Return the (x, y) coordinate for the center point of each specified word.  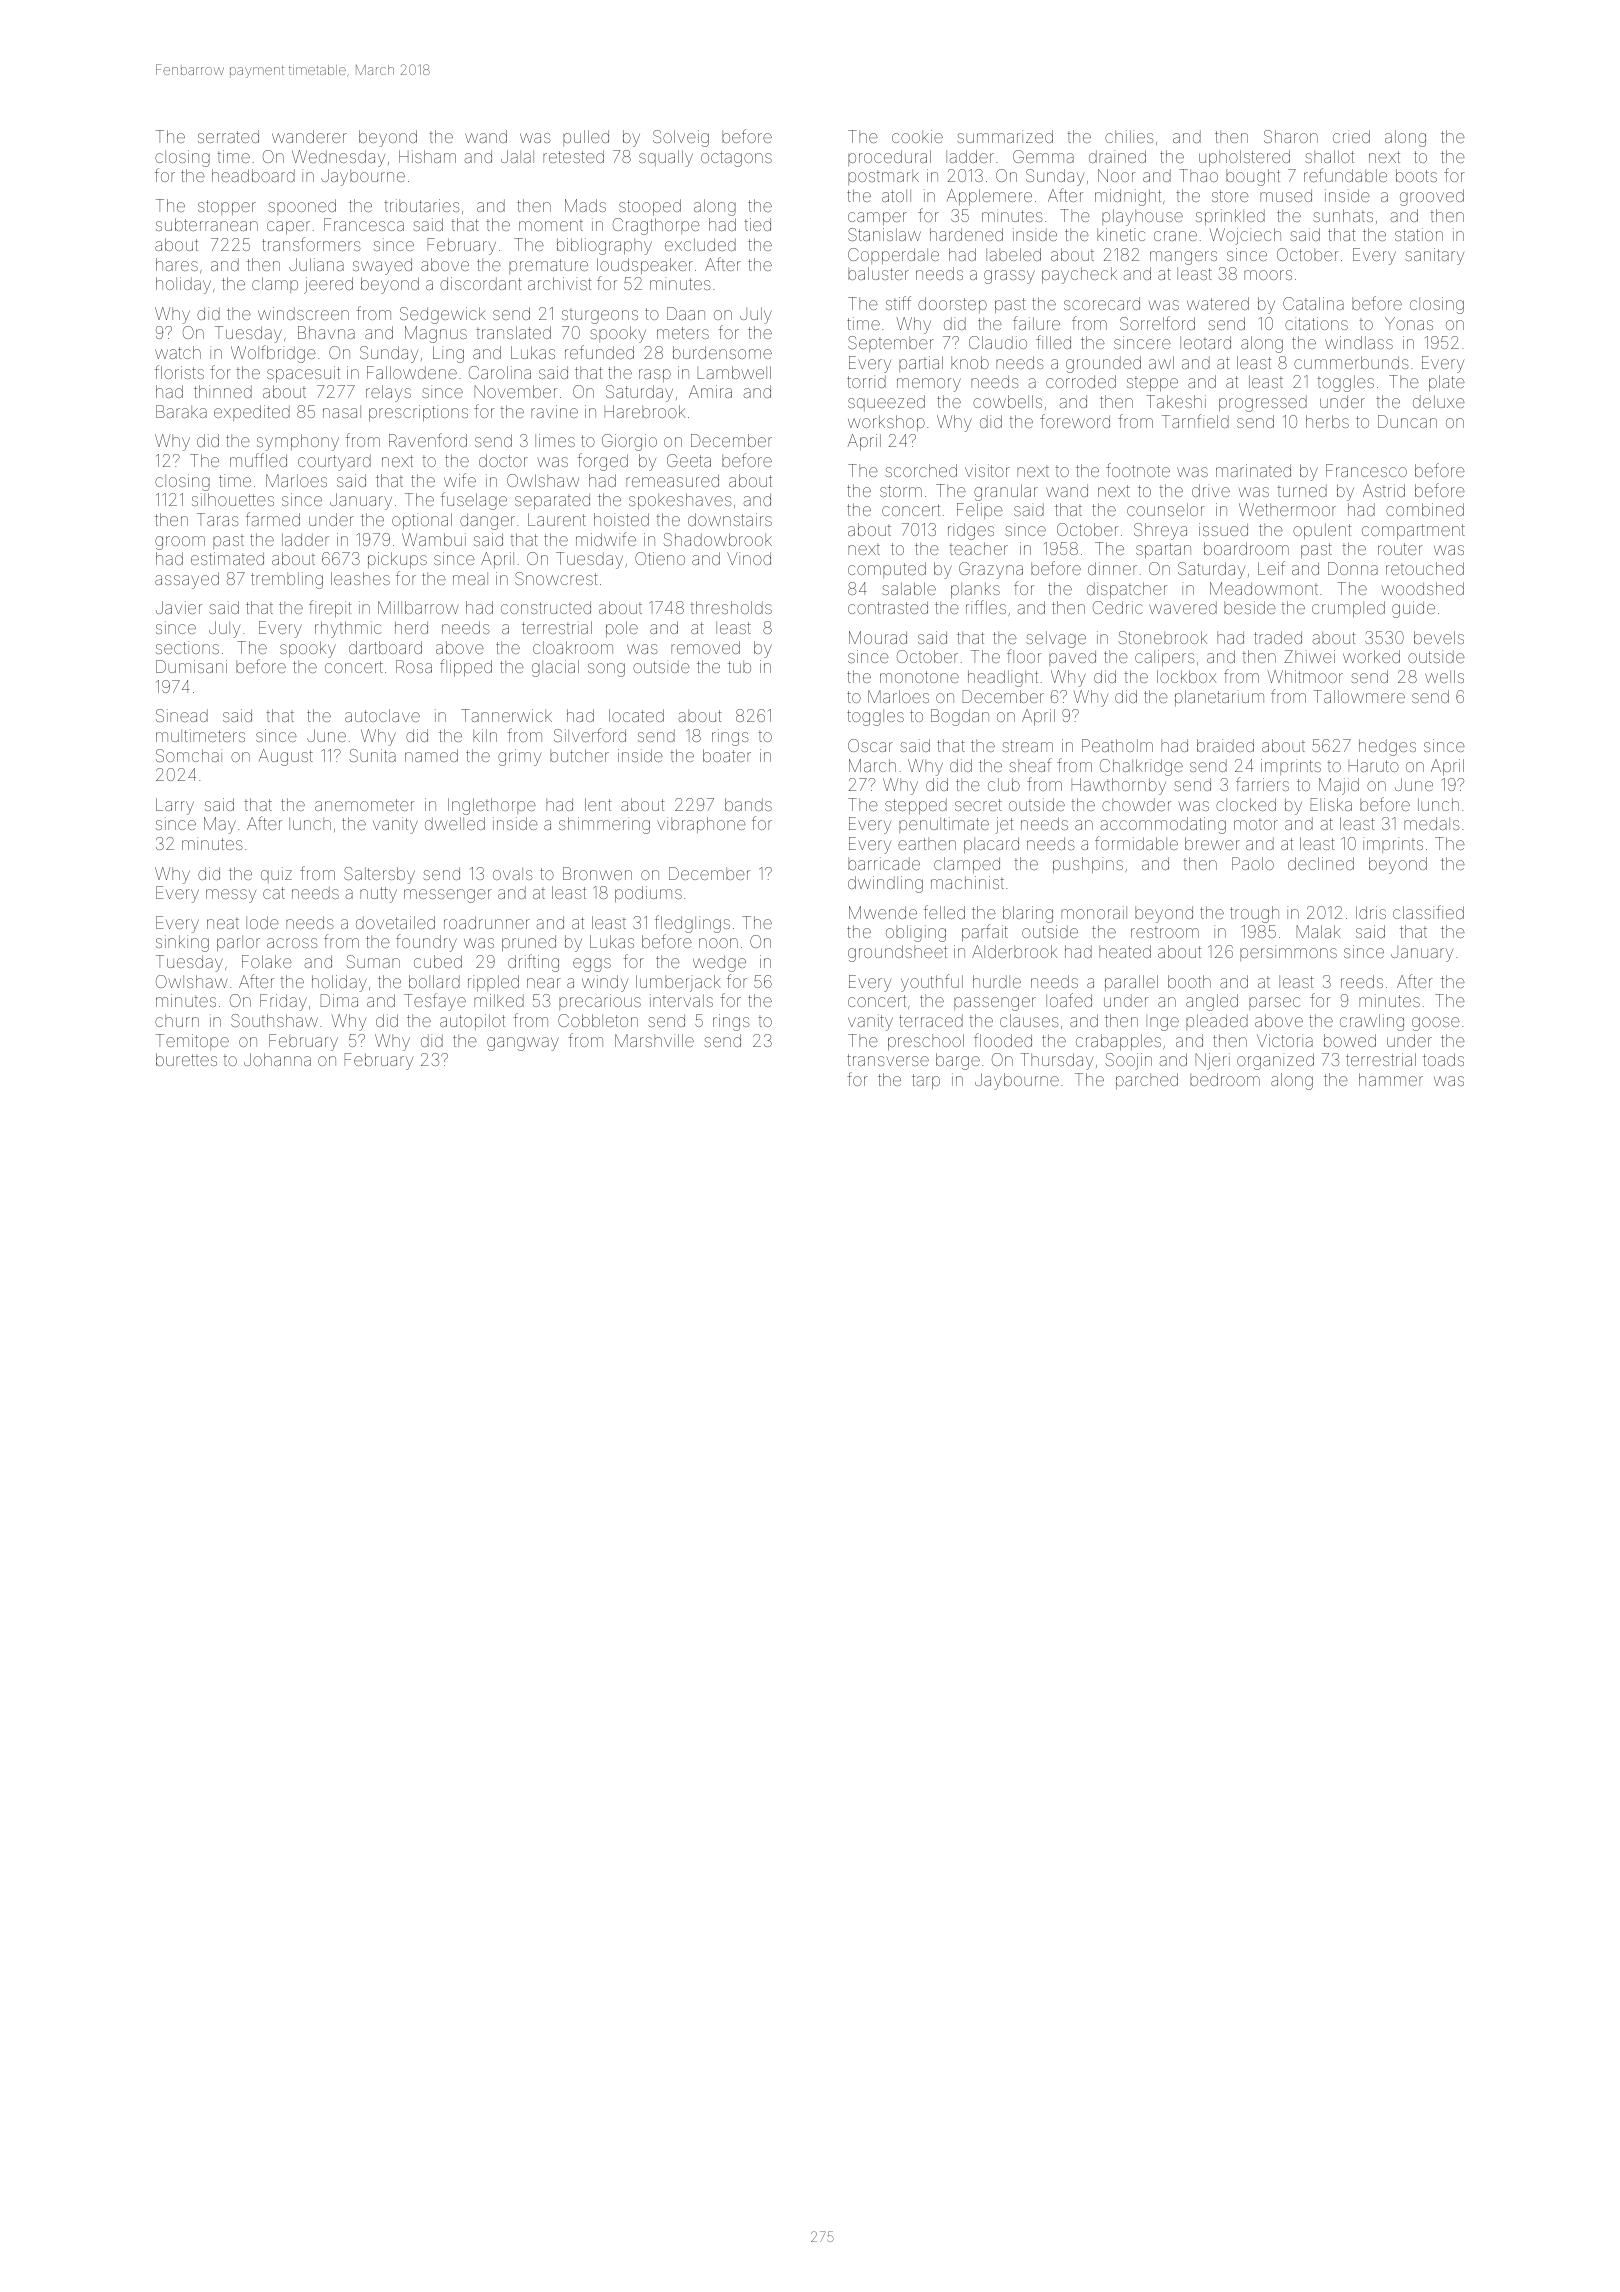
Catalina (1313, 303)
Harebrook (645, 411)
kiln (485, 735)
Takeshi (1176, 401)
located (636, 715)
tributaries (422, 205)
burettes (186, 1059)
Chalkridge (1141, 767)
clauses (1029, 1020)
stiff (898, 303)
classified (1428, 912)
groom (180, 543)
